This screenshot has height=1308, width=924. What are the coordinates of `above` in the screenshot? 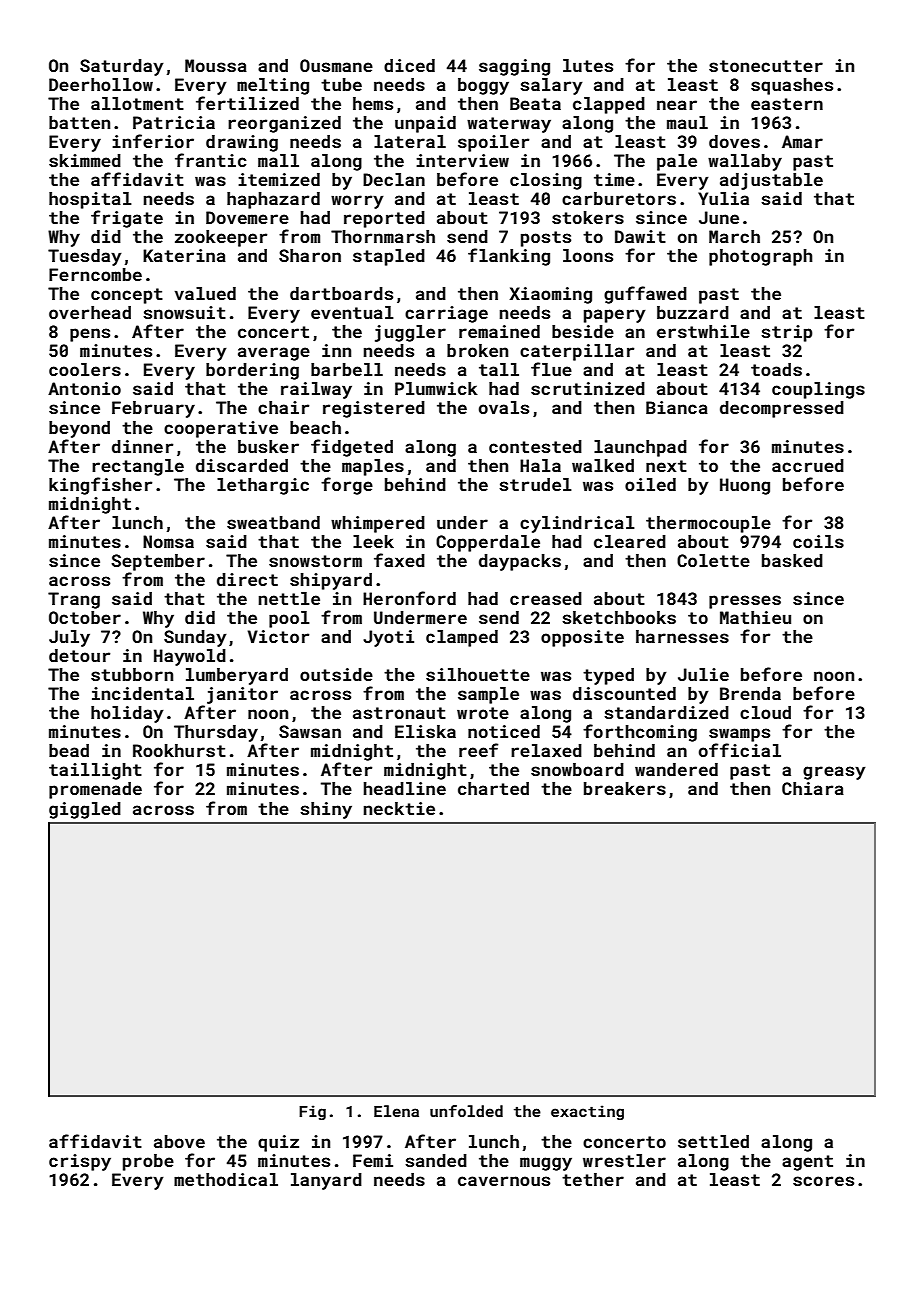 It's located at (179, 1141).
